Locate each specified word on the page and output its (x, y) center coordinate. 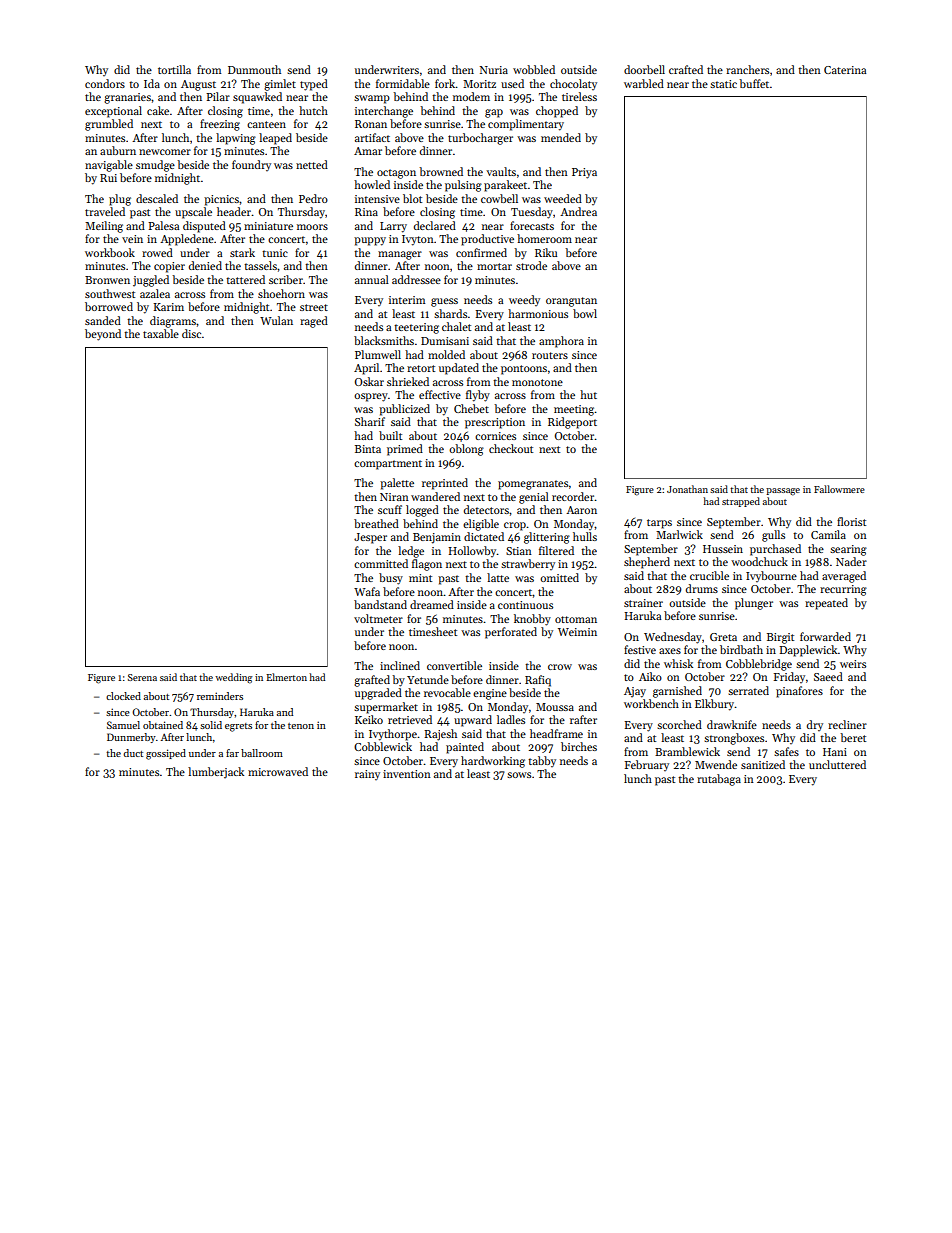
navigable (109, 166)
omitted (559, 577)
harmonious (538, 313)
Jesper (370, 538)
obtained (163, 725)
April (366, 369)
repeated (826, 604)
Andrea (578, 211)
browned (441, 171)
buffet (754, 83)
